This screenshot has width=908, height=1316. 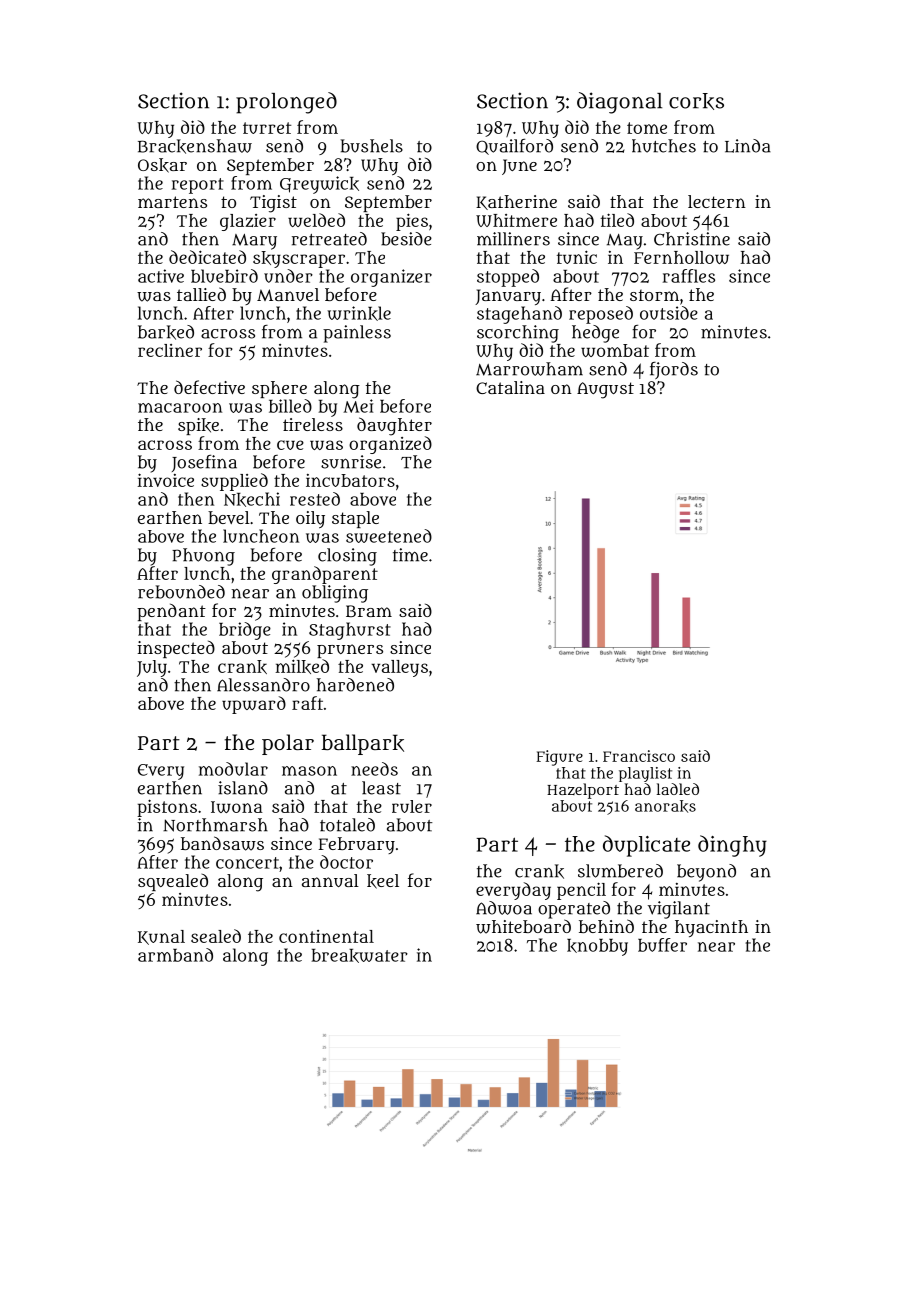 What do you see at coordinates (229, 517) in the screenshot?
I see `bevel` at bounding box center [229, 517].
